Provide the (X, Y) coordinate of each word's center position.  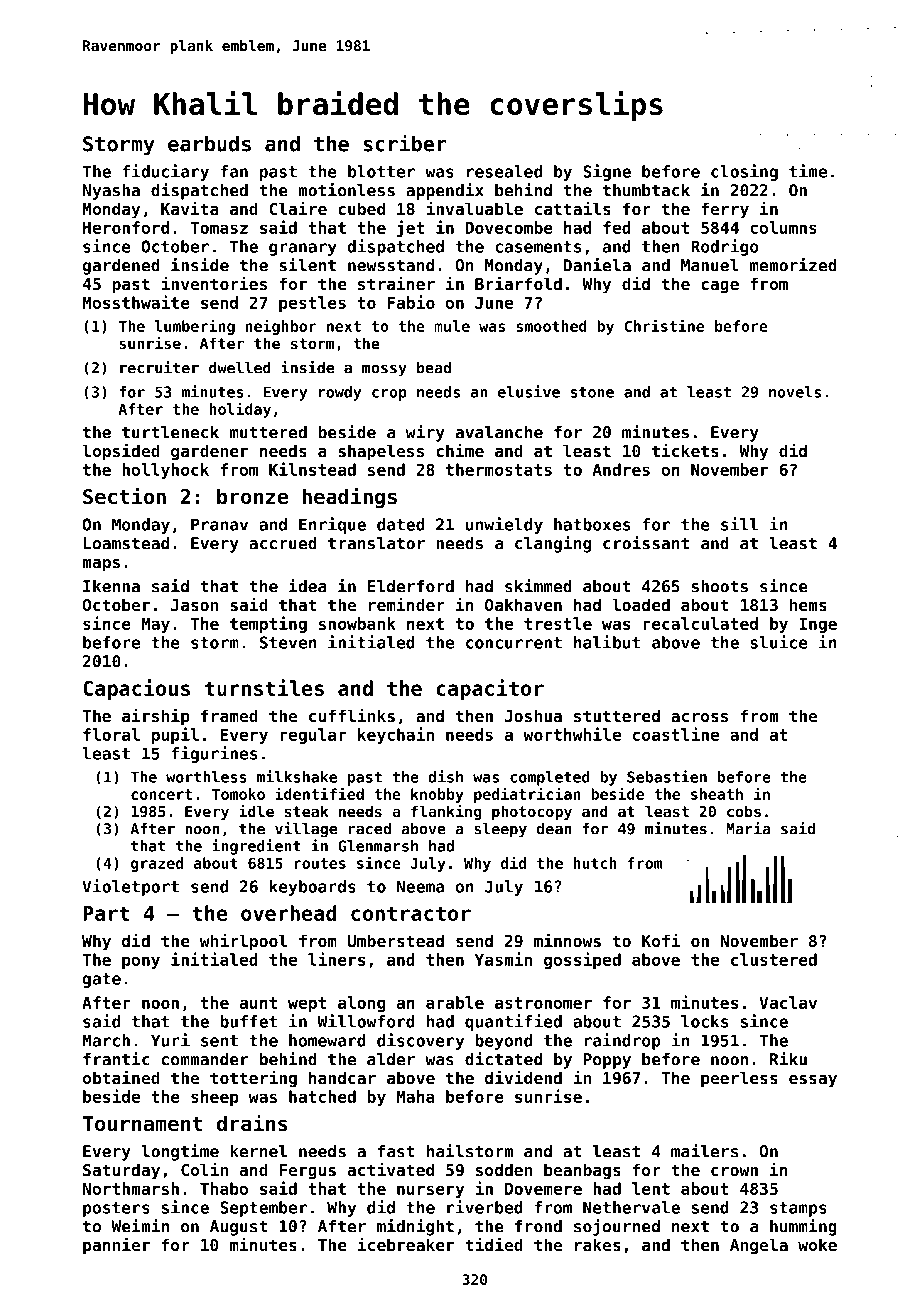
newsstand (391, 265)
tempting (268, 624)
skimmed (538, 586)
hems (808, 604)
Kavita (190, 208)
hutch (595, 863)
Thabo (224, 1188)
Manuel (710, 265)
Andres (621, 469)
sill (739, 524)
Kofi (661, 940)
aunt (258, 1003)
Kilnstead (312, 469)
